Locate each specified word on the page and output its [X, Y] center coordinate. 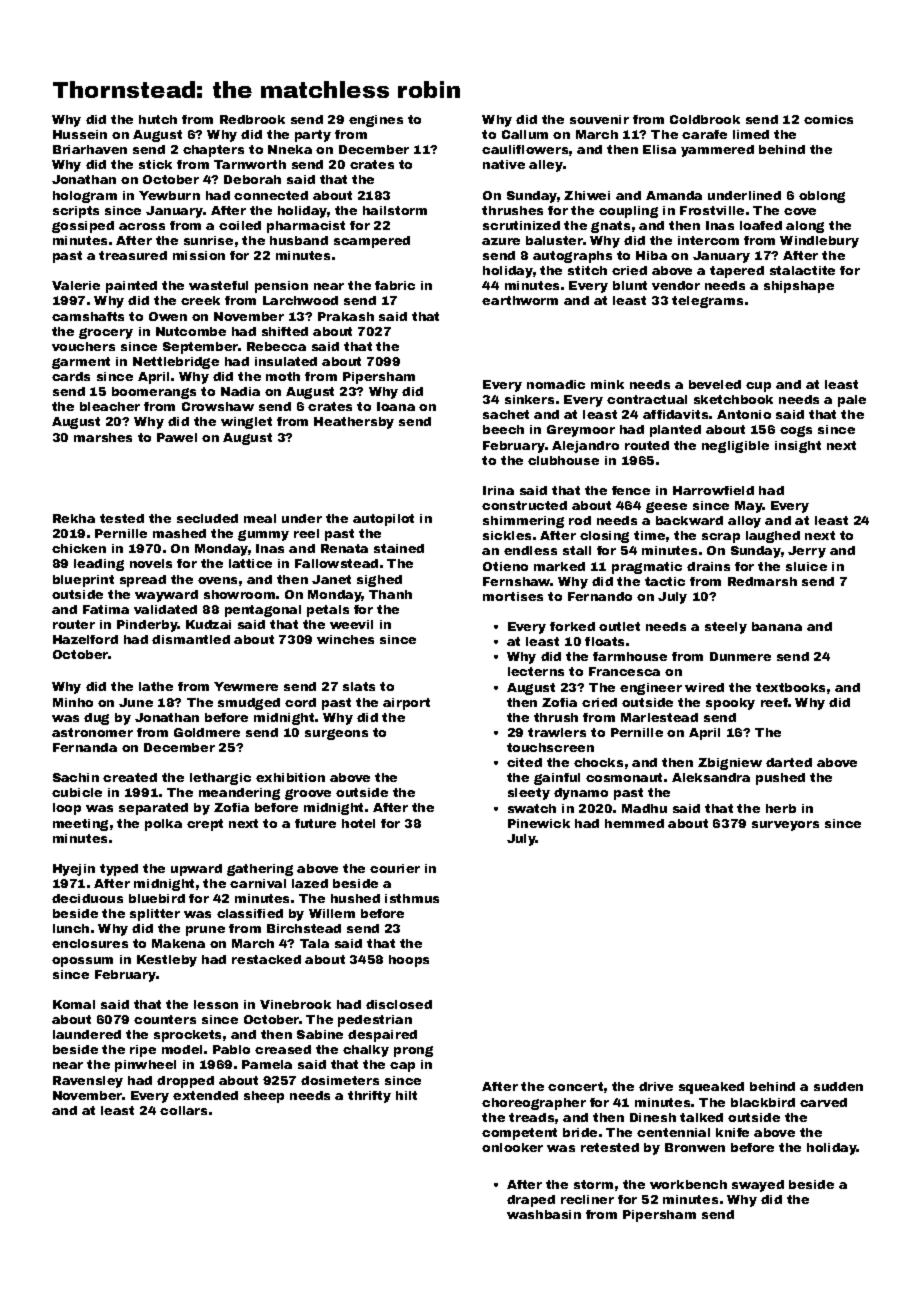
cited [524, 762]
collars [183, 1110]
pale [852, 401]
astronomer [92, 732]
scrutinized [521, 225]
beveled [715, 384]
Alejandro [585, 447]
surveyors [785, 826]
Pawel [177, 437]
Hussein [80, 134]
